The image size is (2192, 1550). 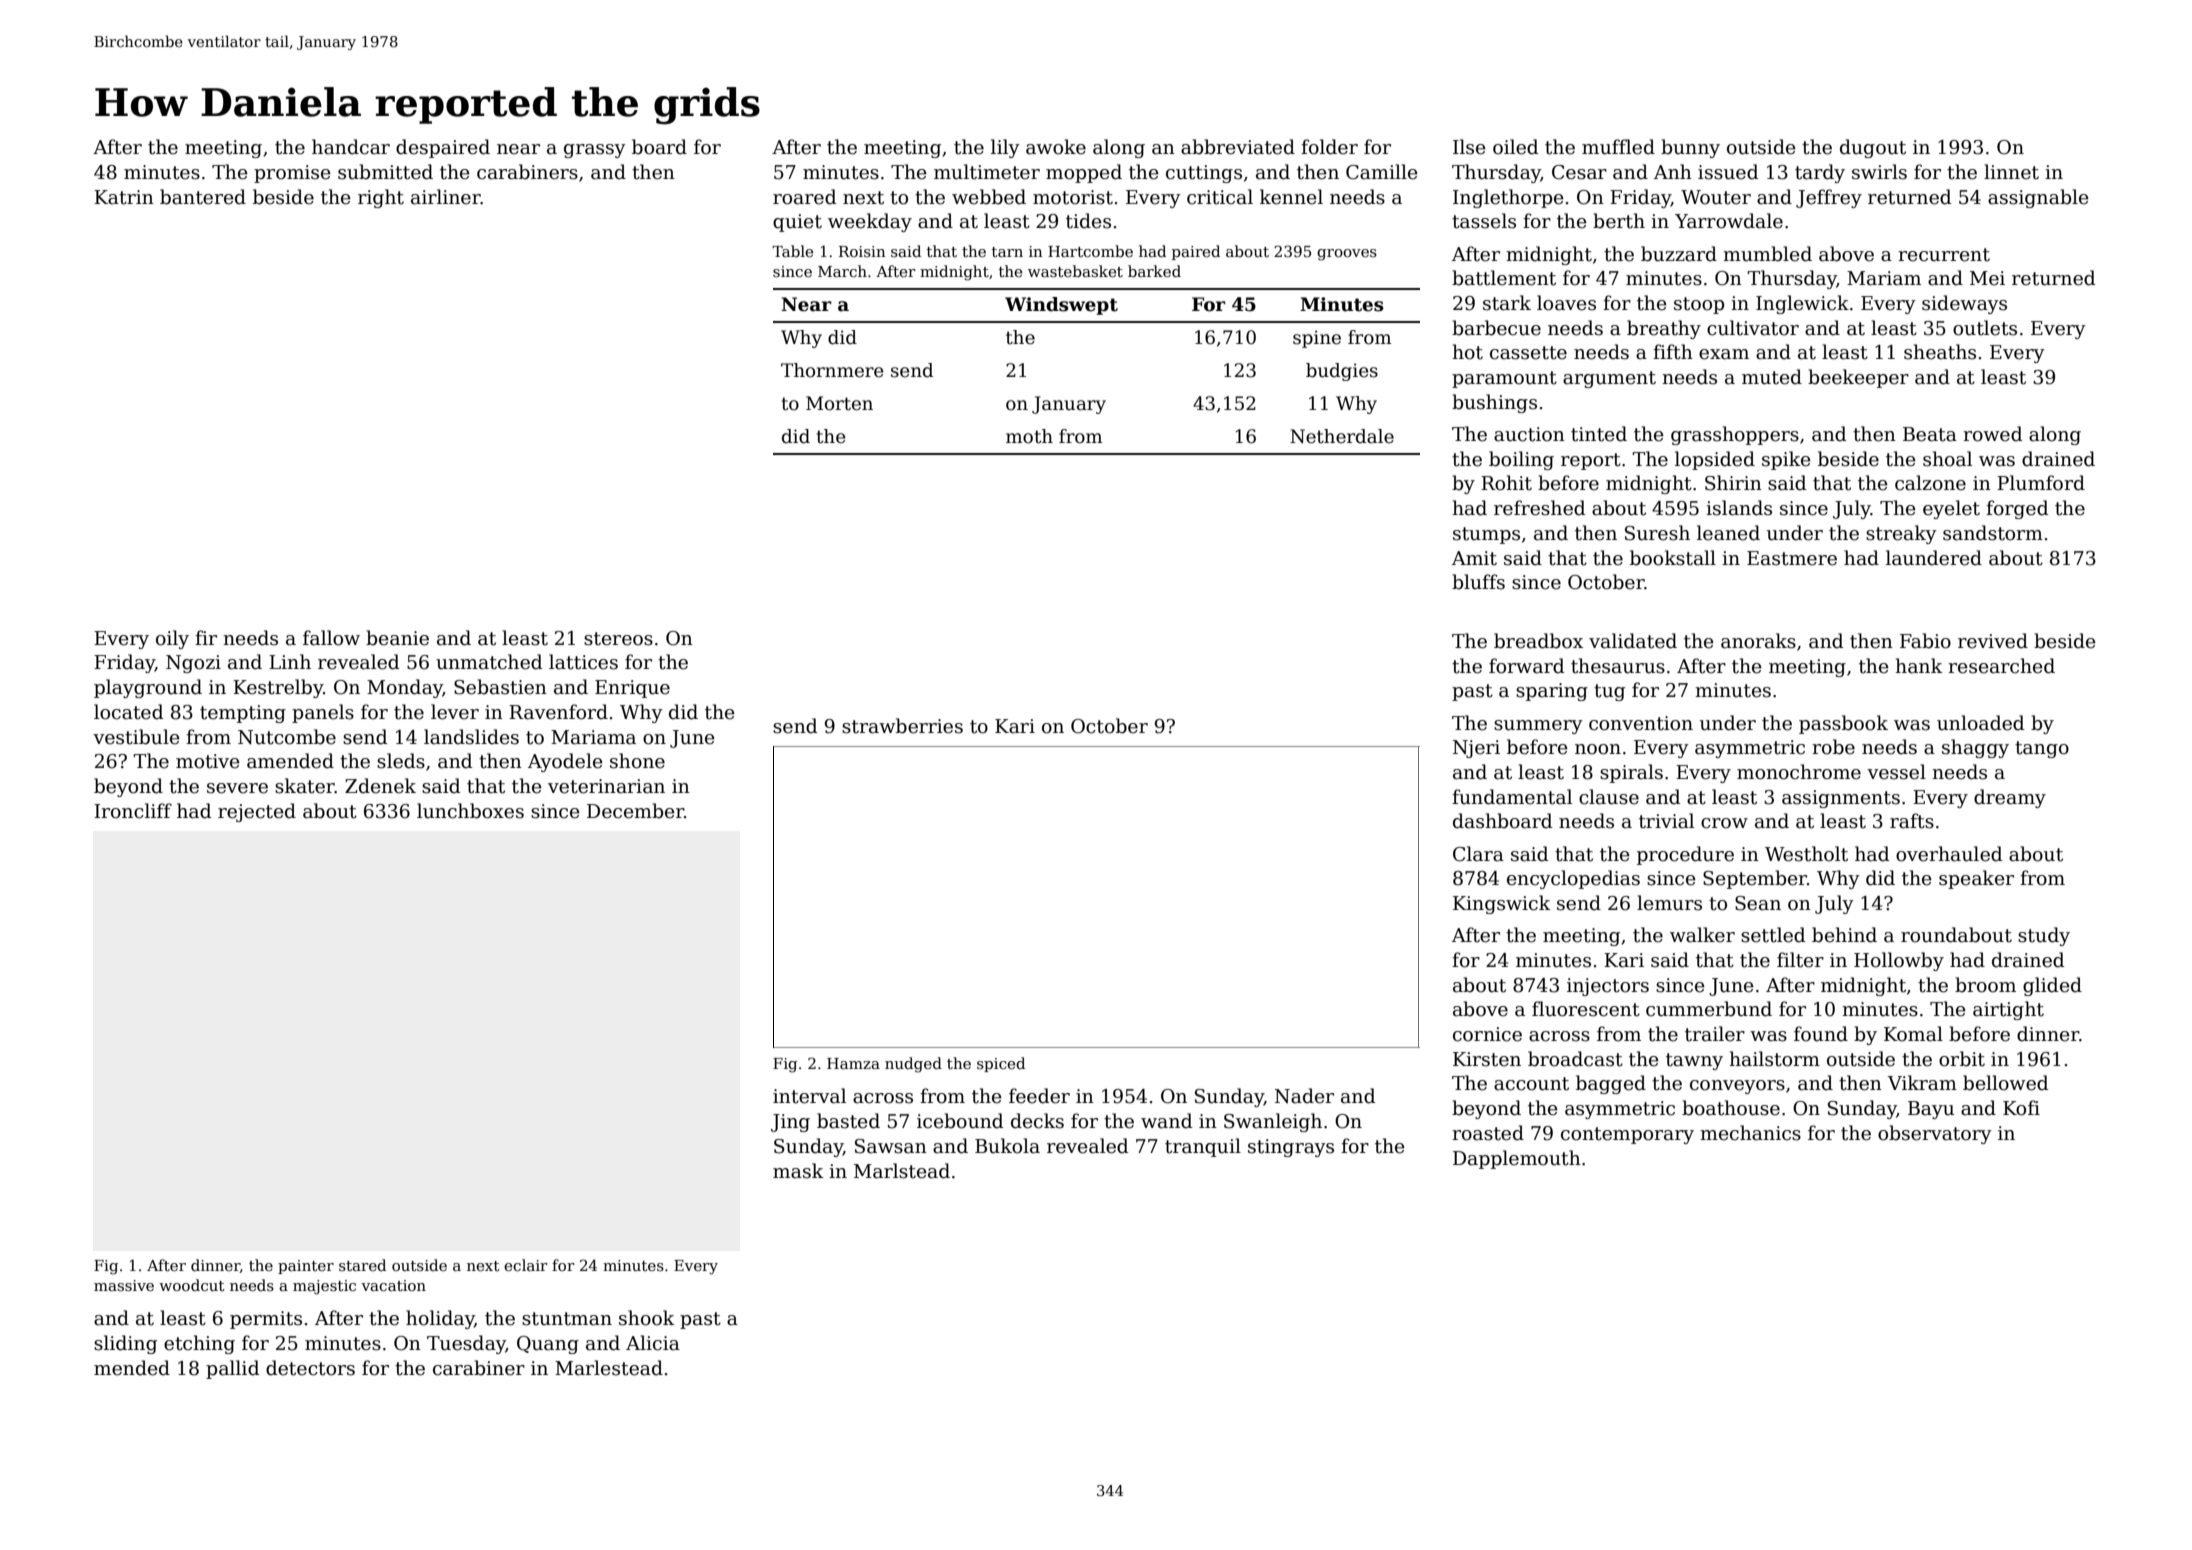 I want to click on mask, so click(x=798, y=1171).
